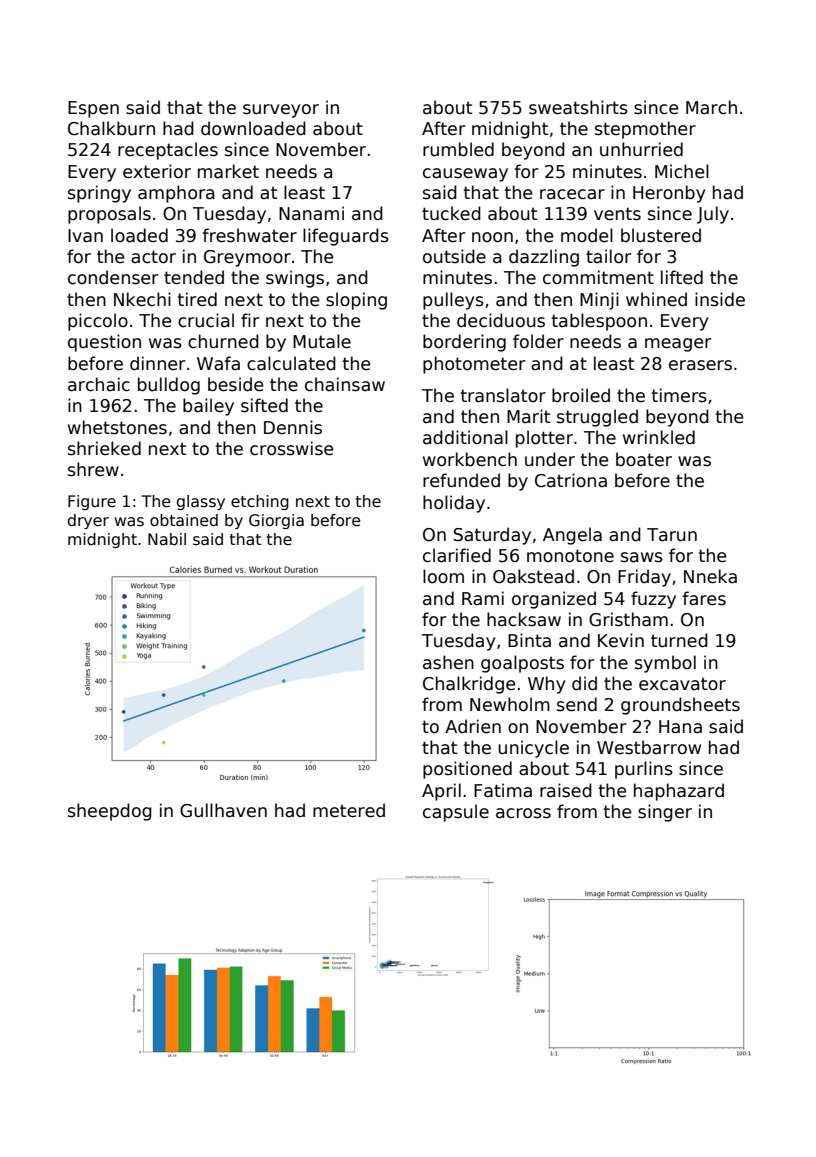 This screenshot has width=816, height=1157. What do you see at coordinates (111, 128) in the screenshot?
I see `Chalkburn` at bounding box center [111, 128].
